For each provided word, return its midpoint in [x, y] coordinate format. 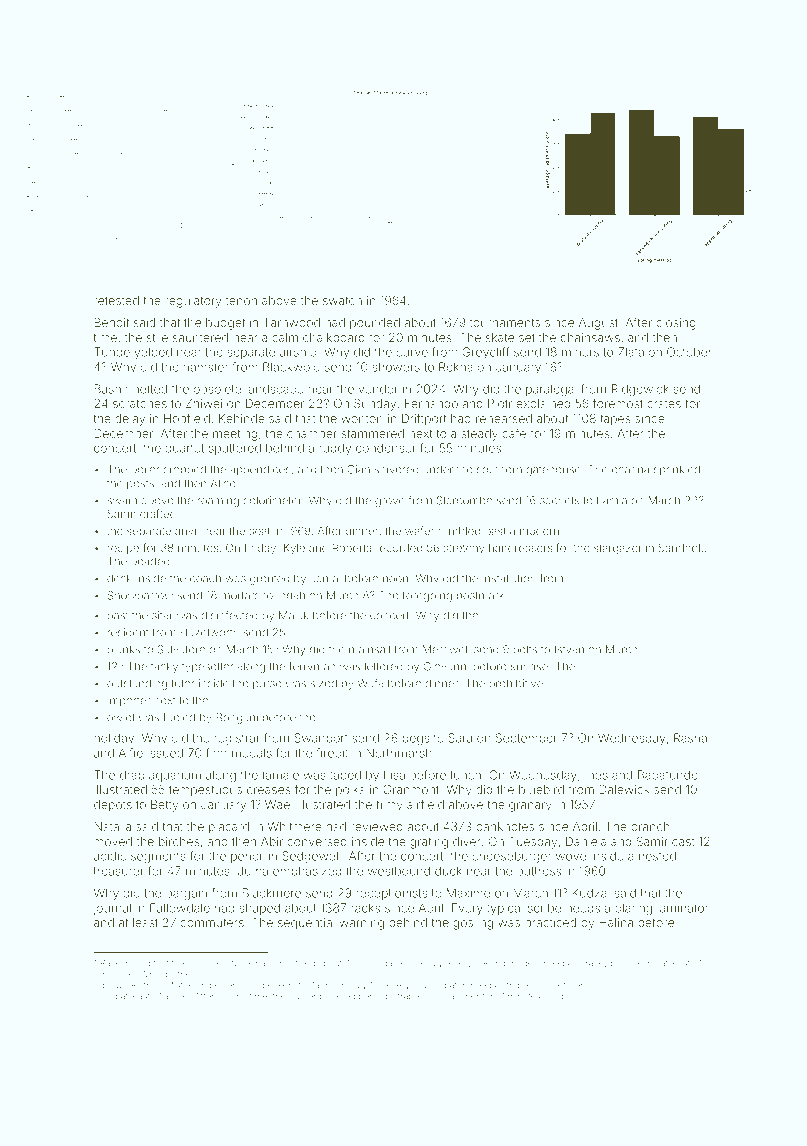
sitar [162, 615]
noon [395, 579]
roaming [218, 501]
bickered [337, 996]
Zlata [631, 352]
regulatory [193, 302]
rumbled [459, 531]
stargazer [618, 549]
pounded [375, 324]
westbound [399, 871]
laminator [683, 908]
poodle [625, 964]
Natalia [112, 826]
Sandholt [680, 547]
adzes [176, 996]
